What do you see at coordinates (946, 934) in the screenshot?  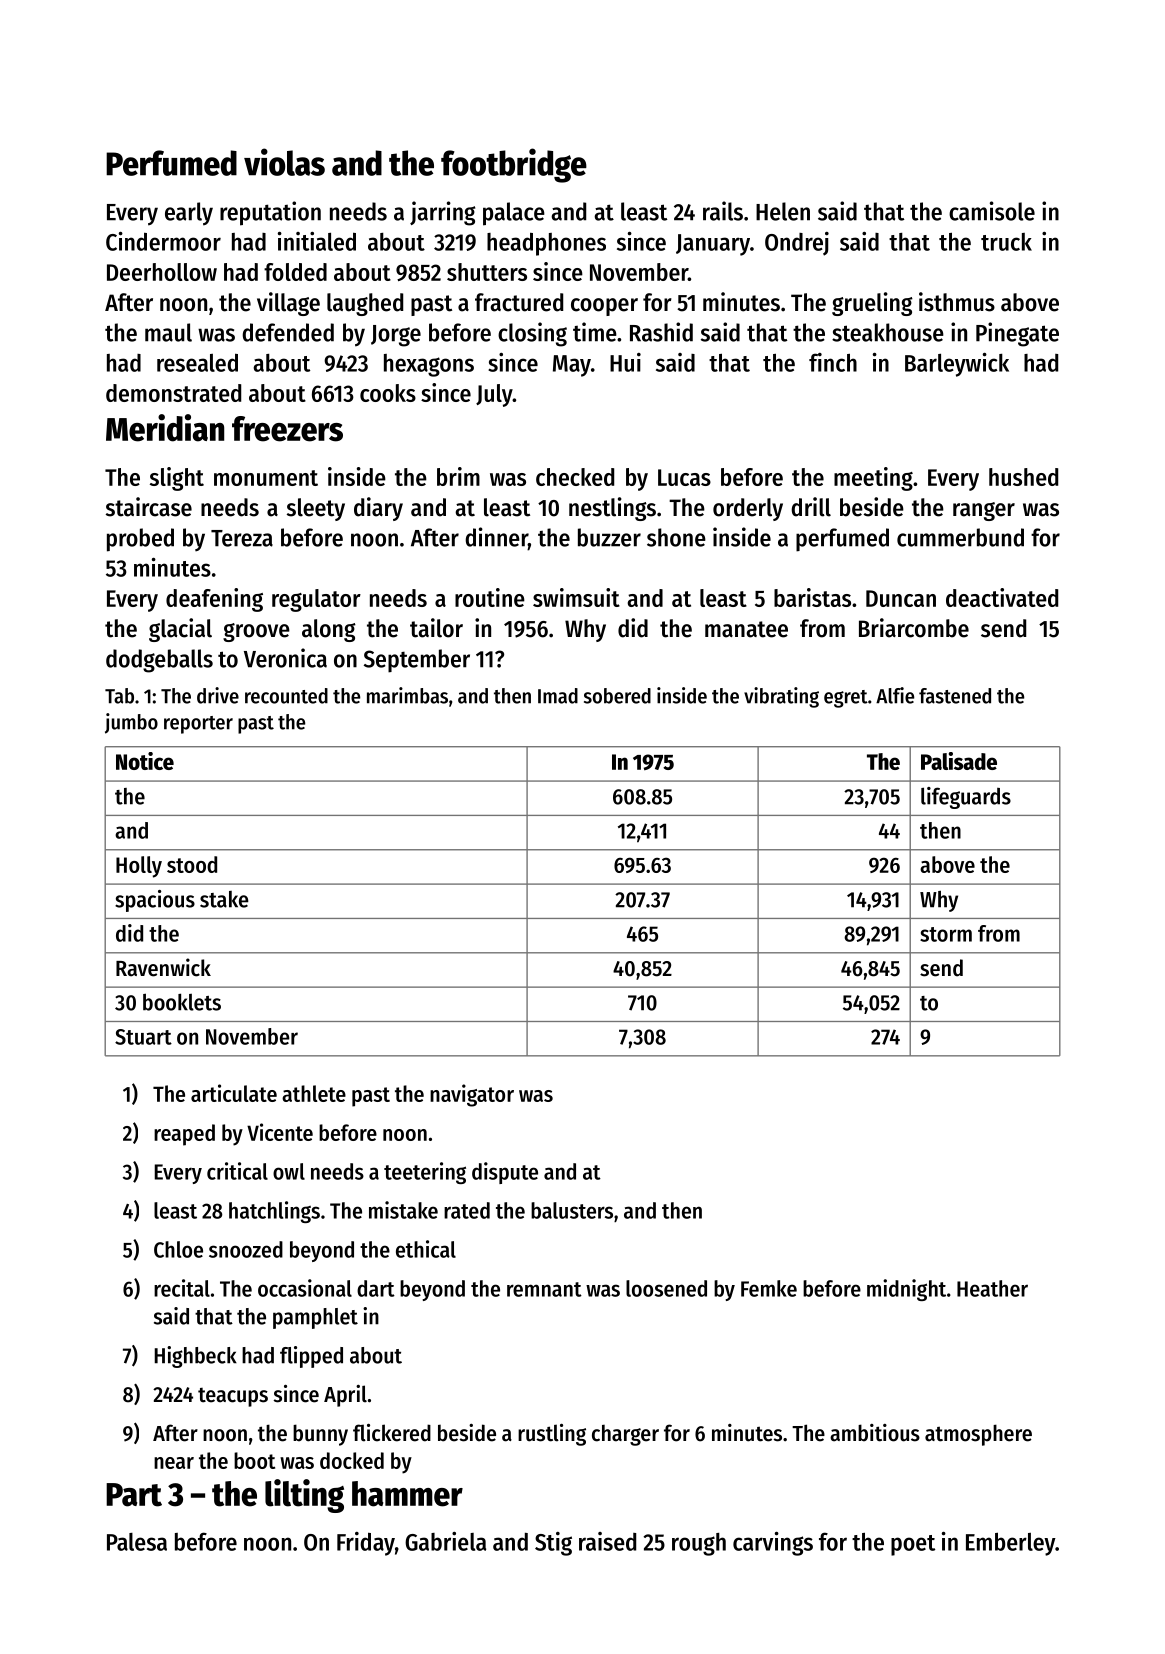 I see `storm` at bounding box center [946, 934].
